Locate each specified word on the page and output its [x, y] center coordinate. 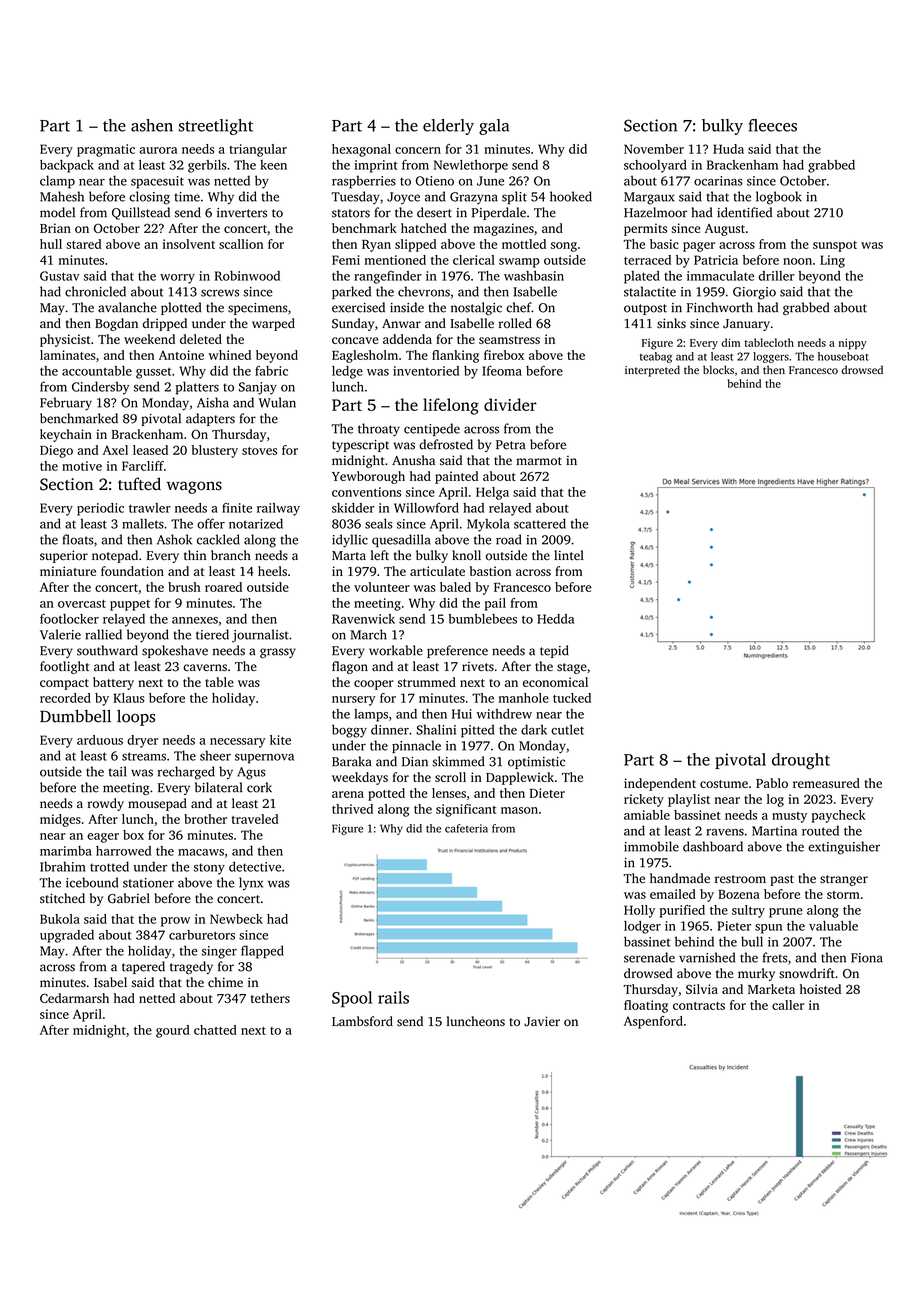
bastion [490, 571]
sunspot [835, 246]
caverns [205, 668]
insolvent [189, 244]
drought [801, 761]
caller [788, 1005]
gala [494, 127]
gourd [173, 1031]
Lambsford [362, 1021]
